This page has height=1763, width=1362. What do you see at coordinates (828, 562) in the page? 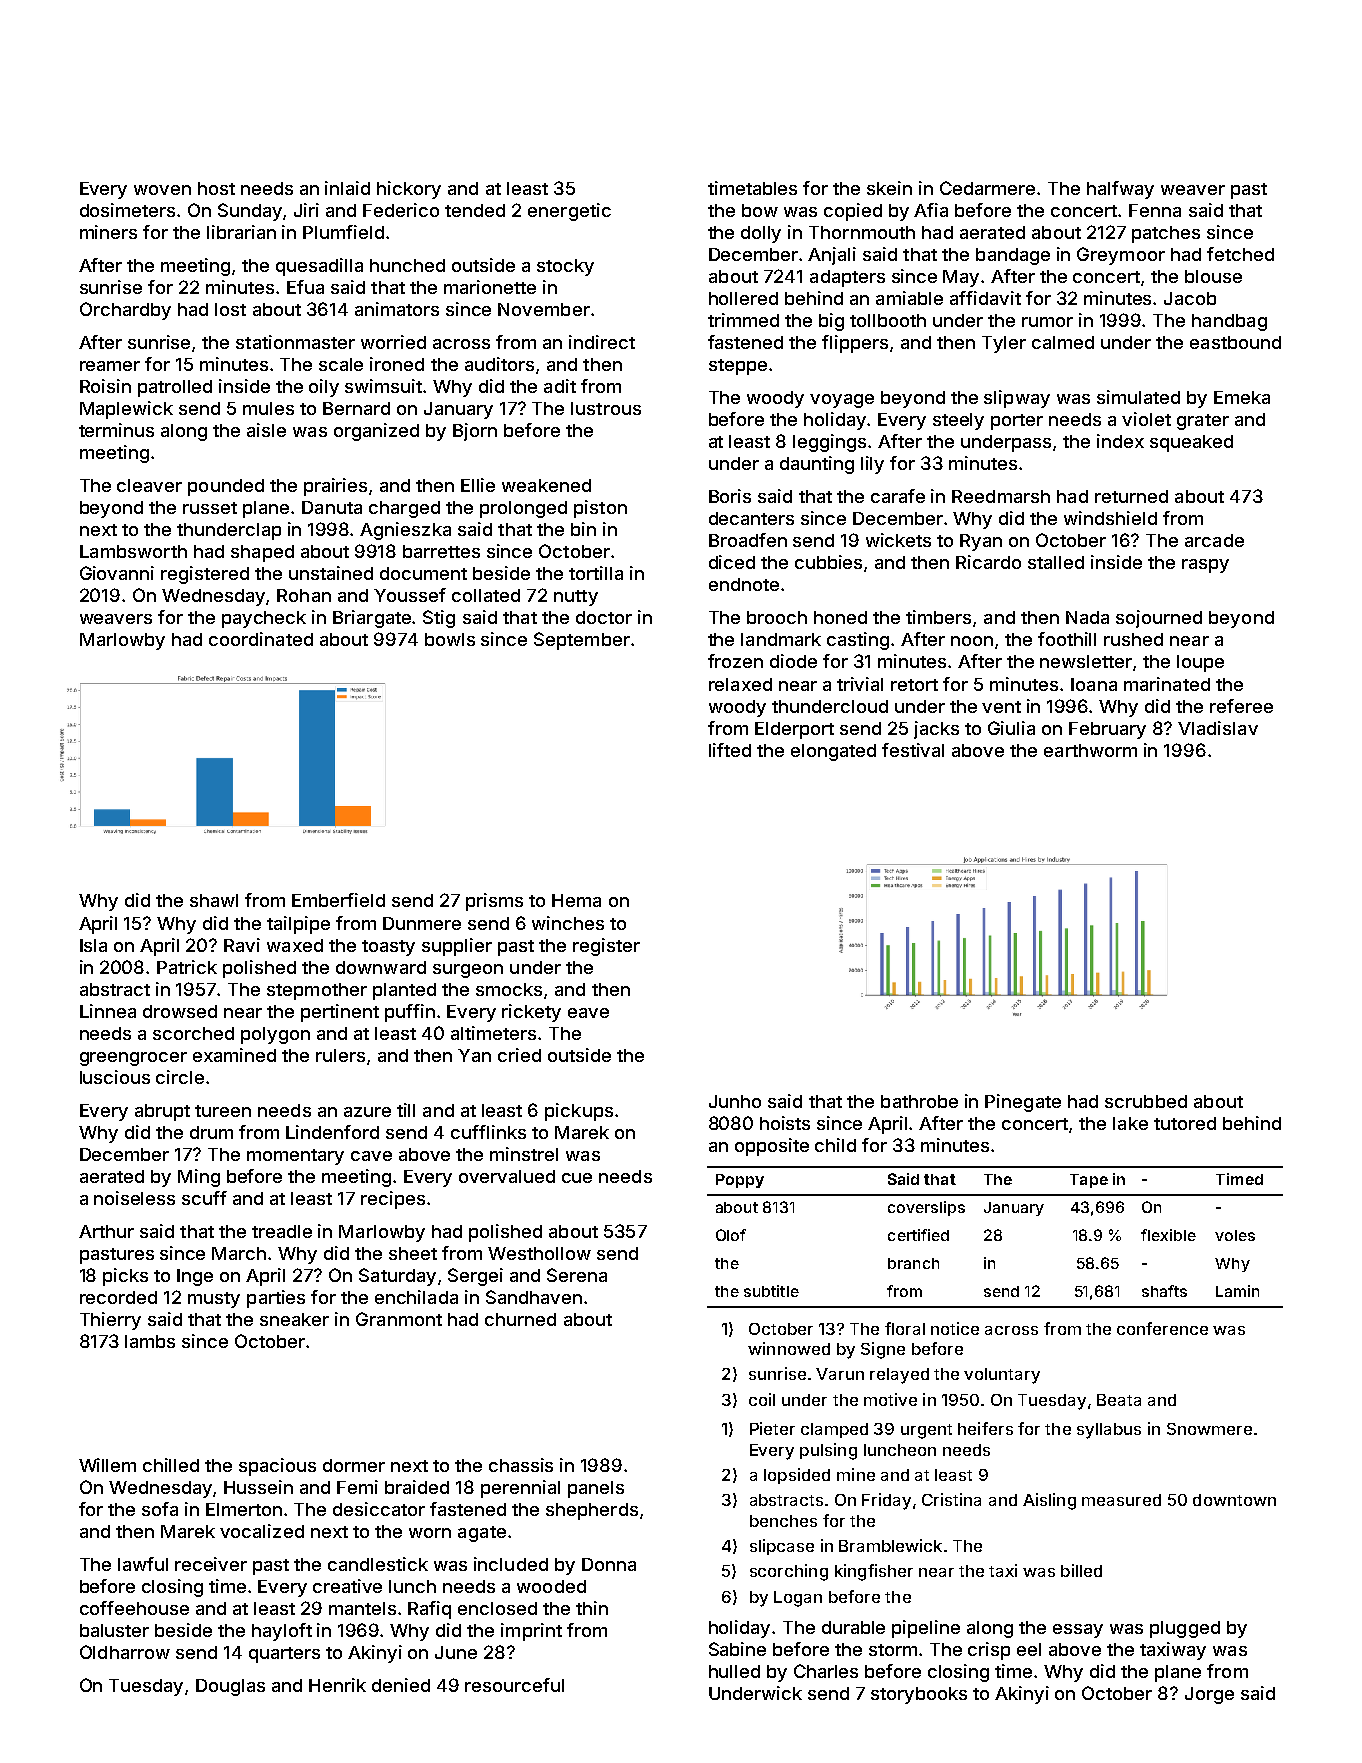
I see `cubbies` at bounding box center [828, 562].
